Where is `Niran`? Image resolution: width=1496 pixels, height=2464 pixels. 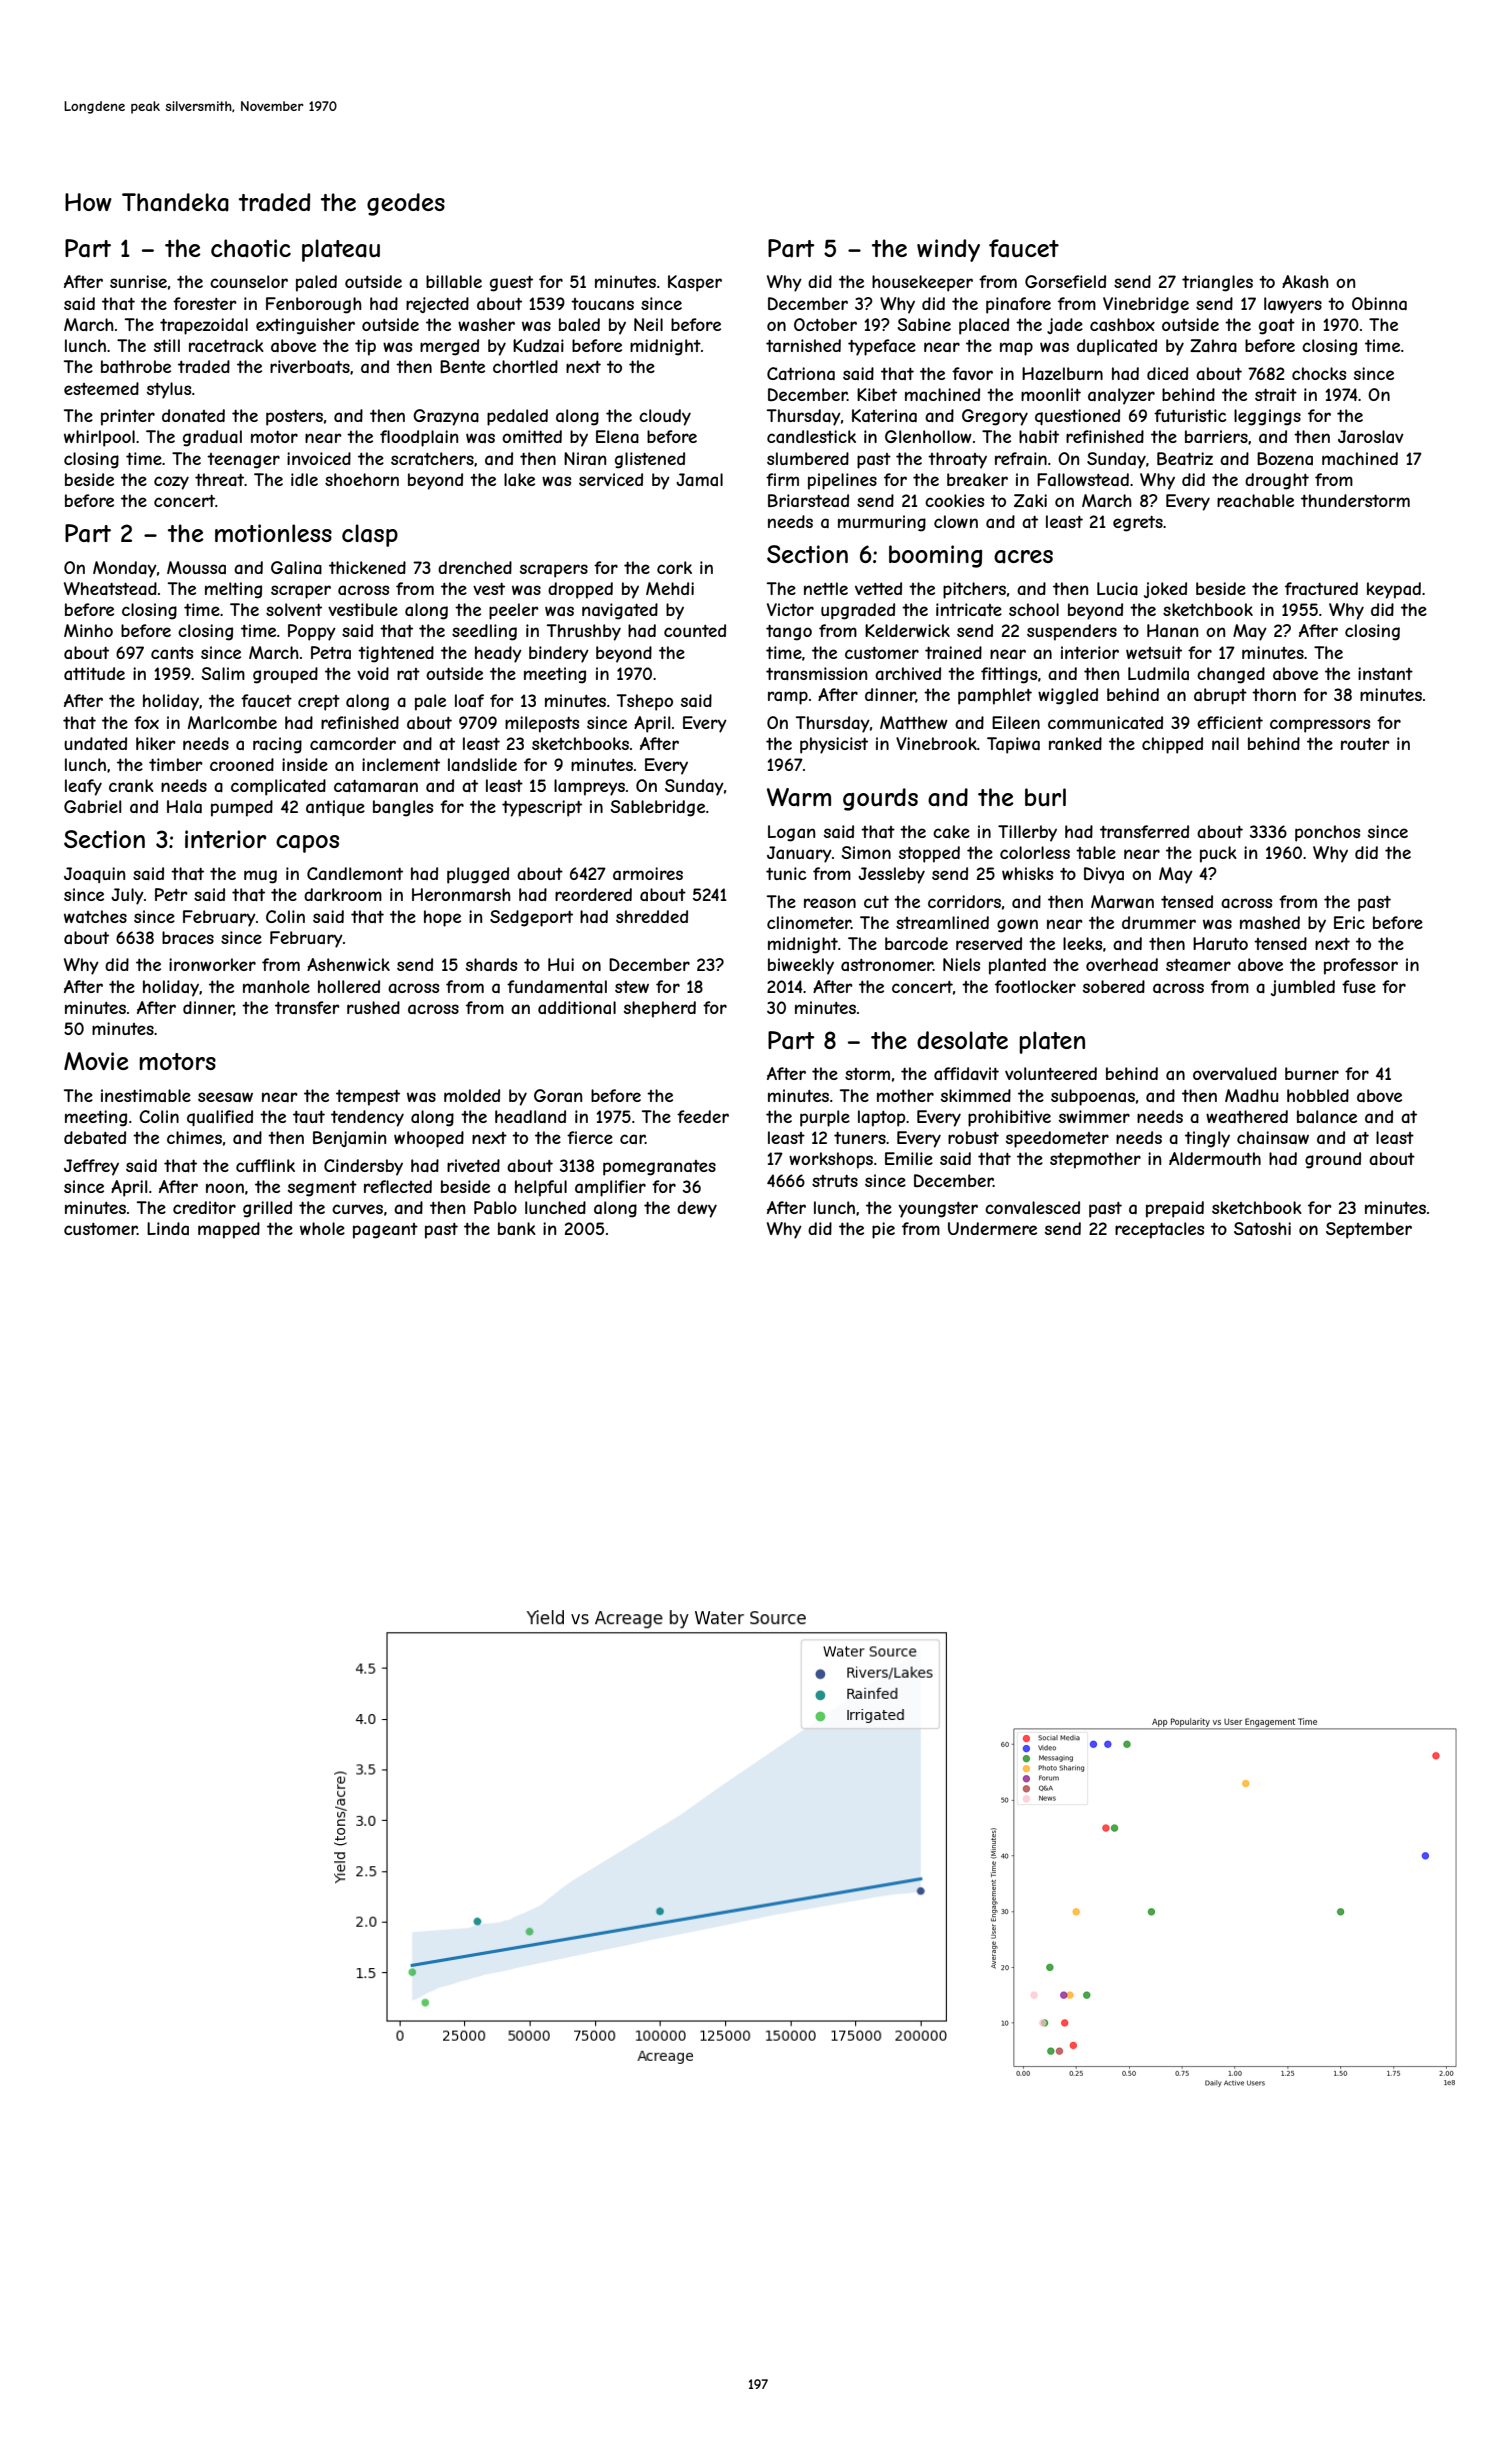
Niran is located at coordinates (585, 458).
